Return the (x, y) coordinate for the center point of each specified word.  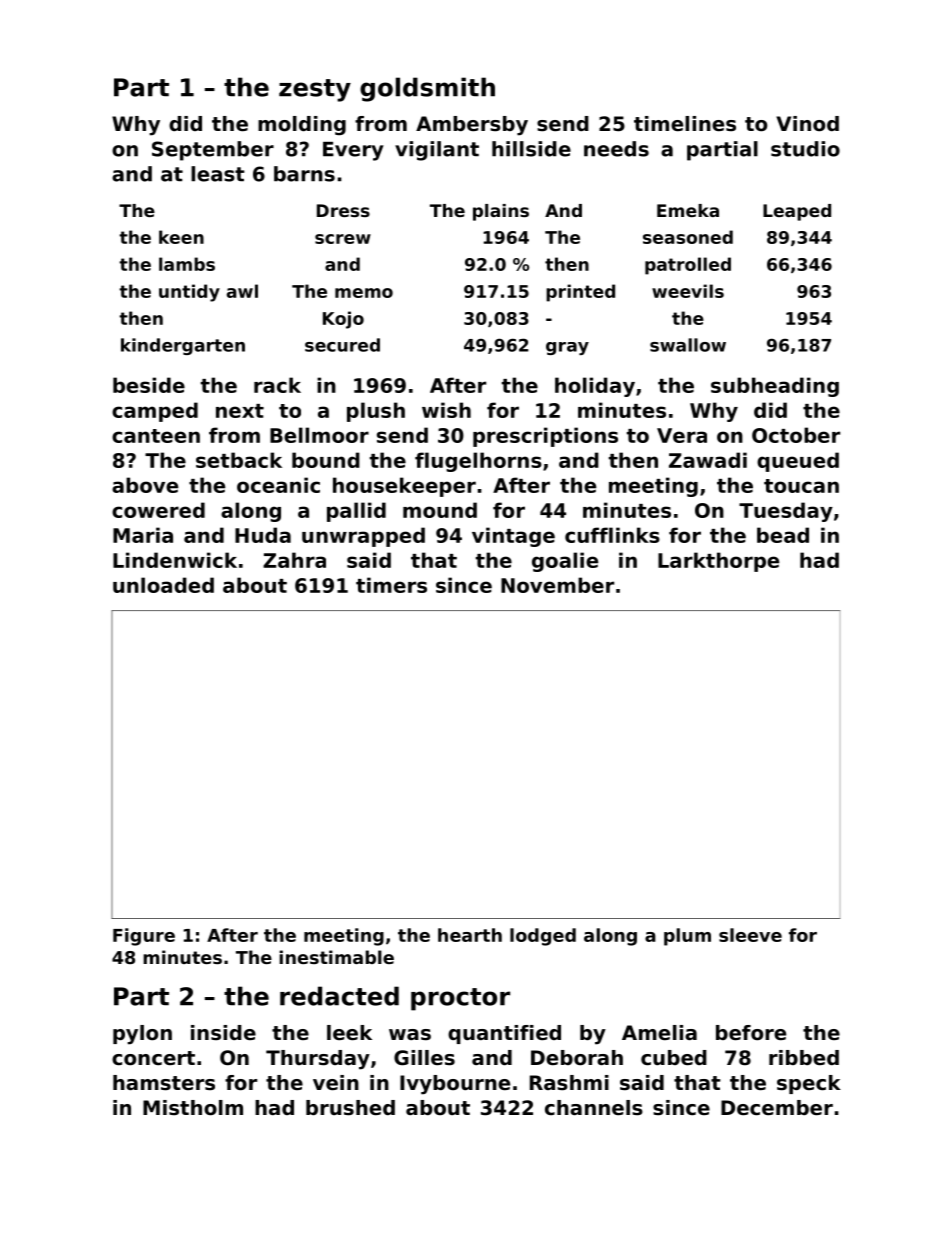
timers (391, 585)
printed (580, 293)
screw (343, 239)
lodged (543, 937)
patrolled (688, 266)
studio (805, 149)
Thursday (318, 1060)
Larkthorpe (718, 562)
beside (149, 385)
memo (364, 293)
